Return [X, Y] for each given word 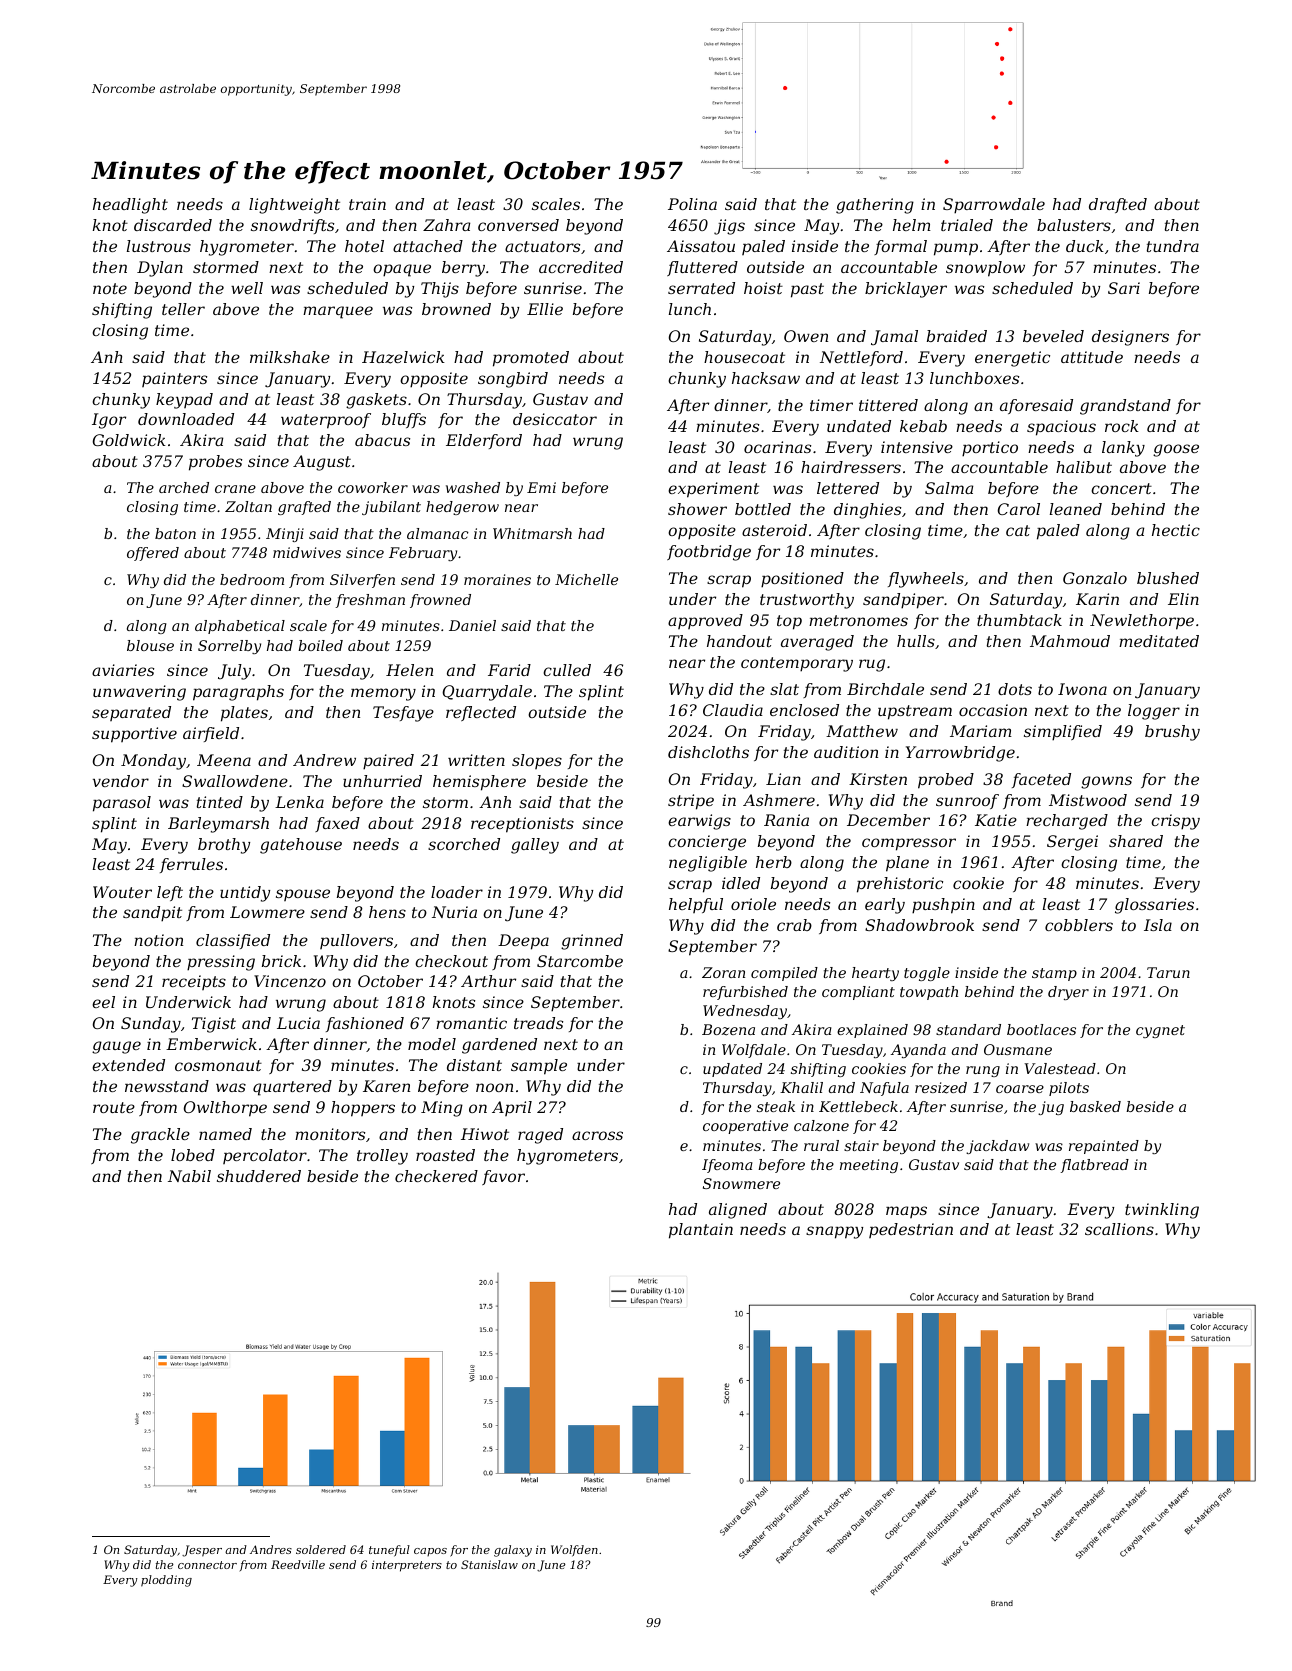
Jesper [202, 1551]
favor [503, 1177]
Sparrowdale [994, 206]
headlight [130, 206]
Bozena [728, 1030]
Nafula [884, 1089]
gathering [875, 206]
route [114, 1107]
